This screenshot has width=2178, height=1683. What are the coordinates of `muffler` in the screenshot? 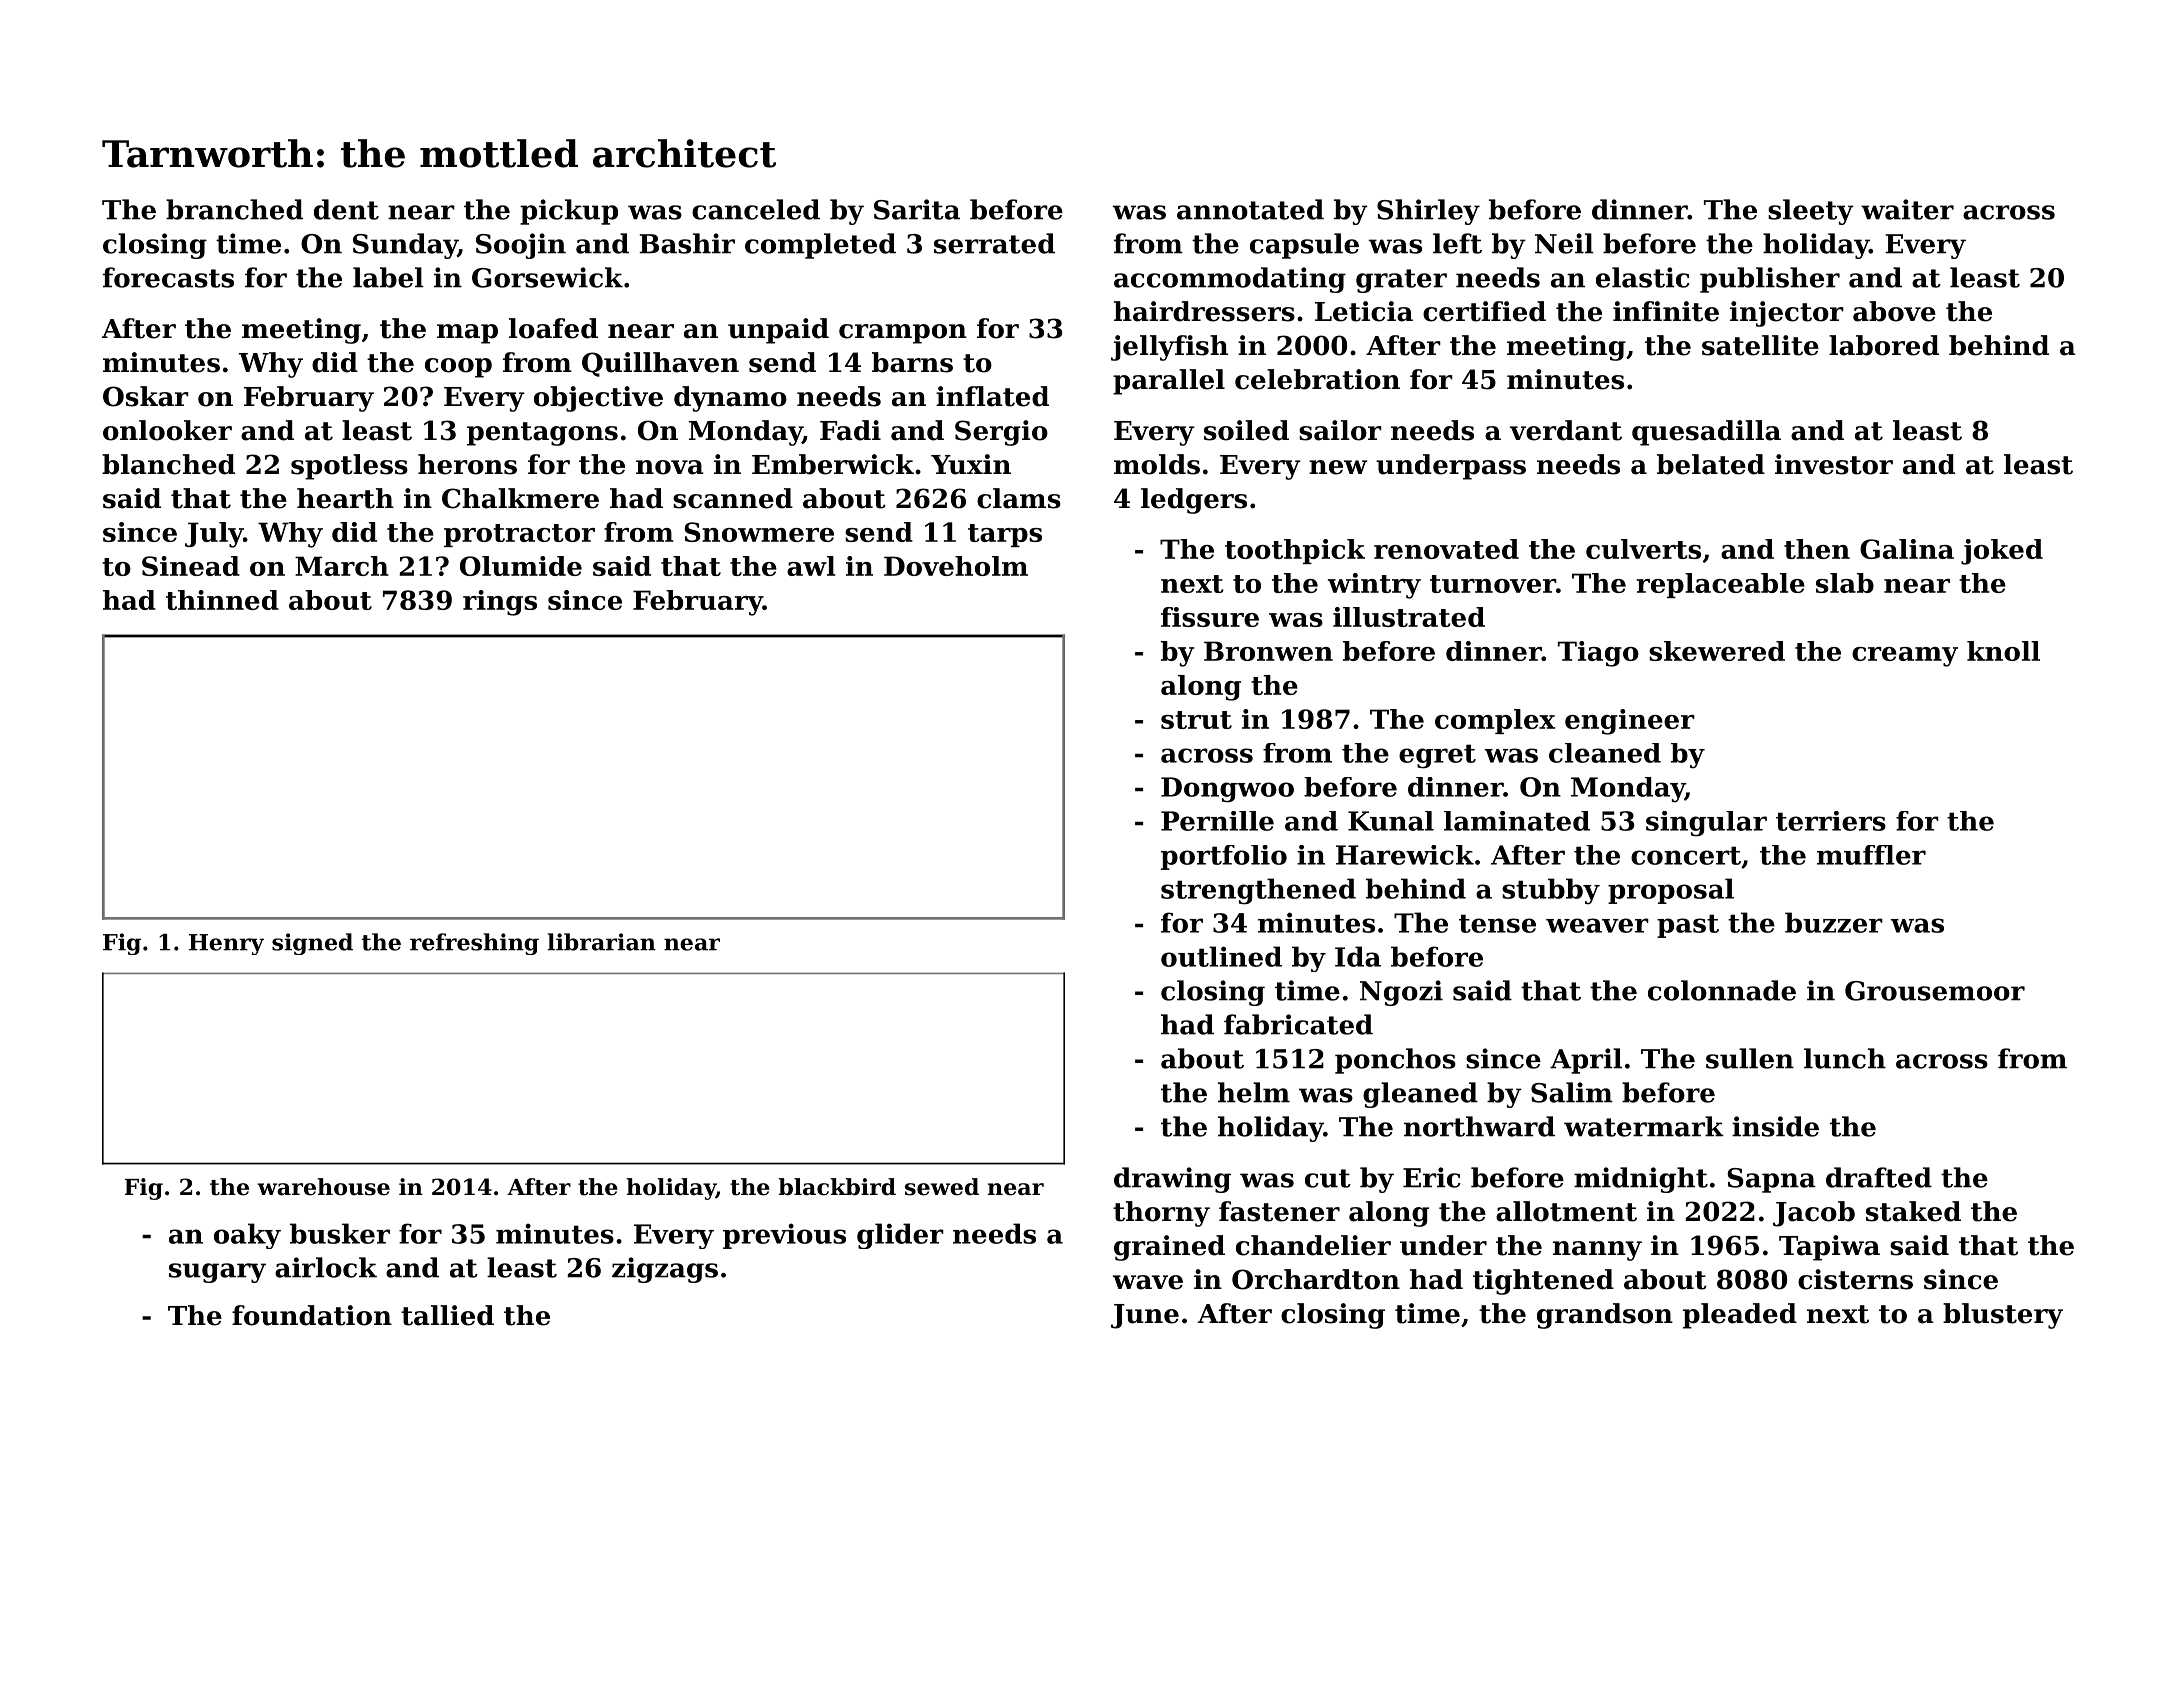 It's located at (1871, 855).
